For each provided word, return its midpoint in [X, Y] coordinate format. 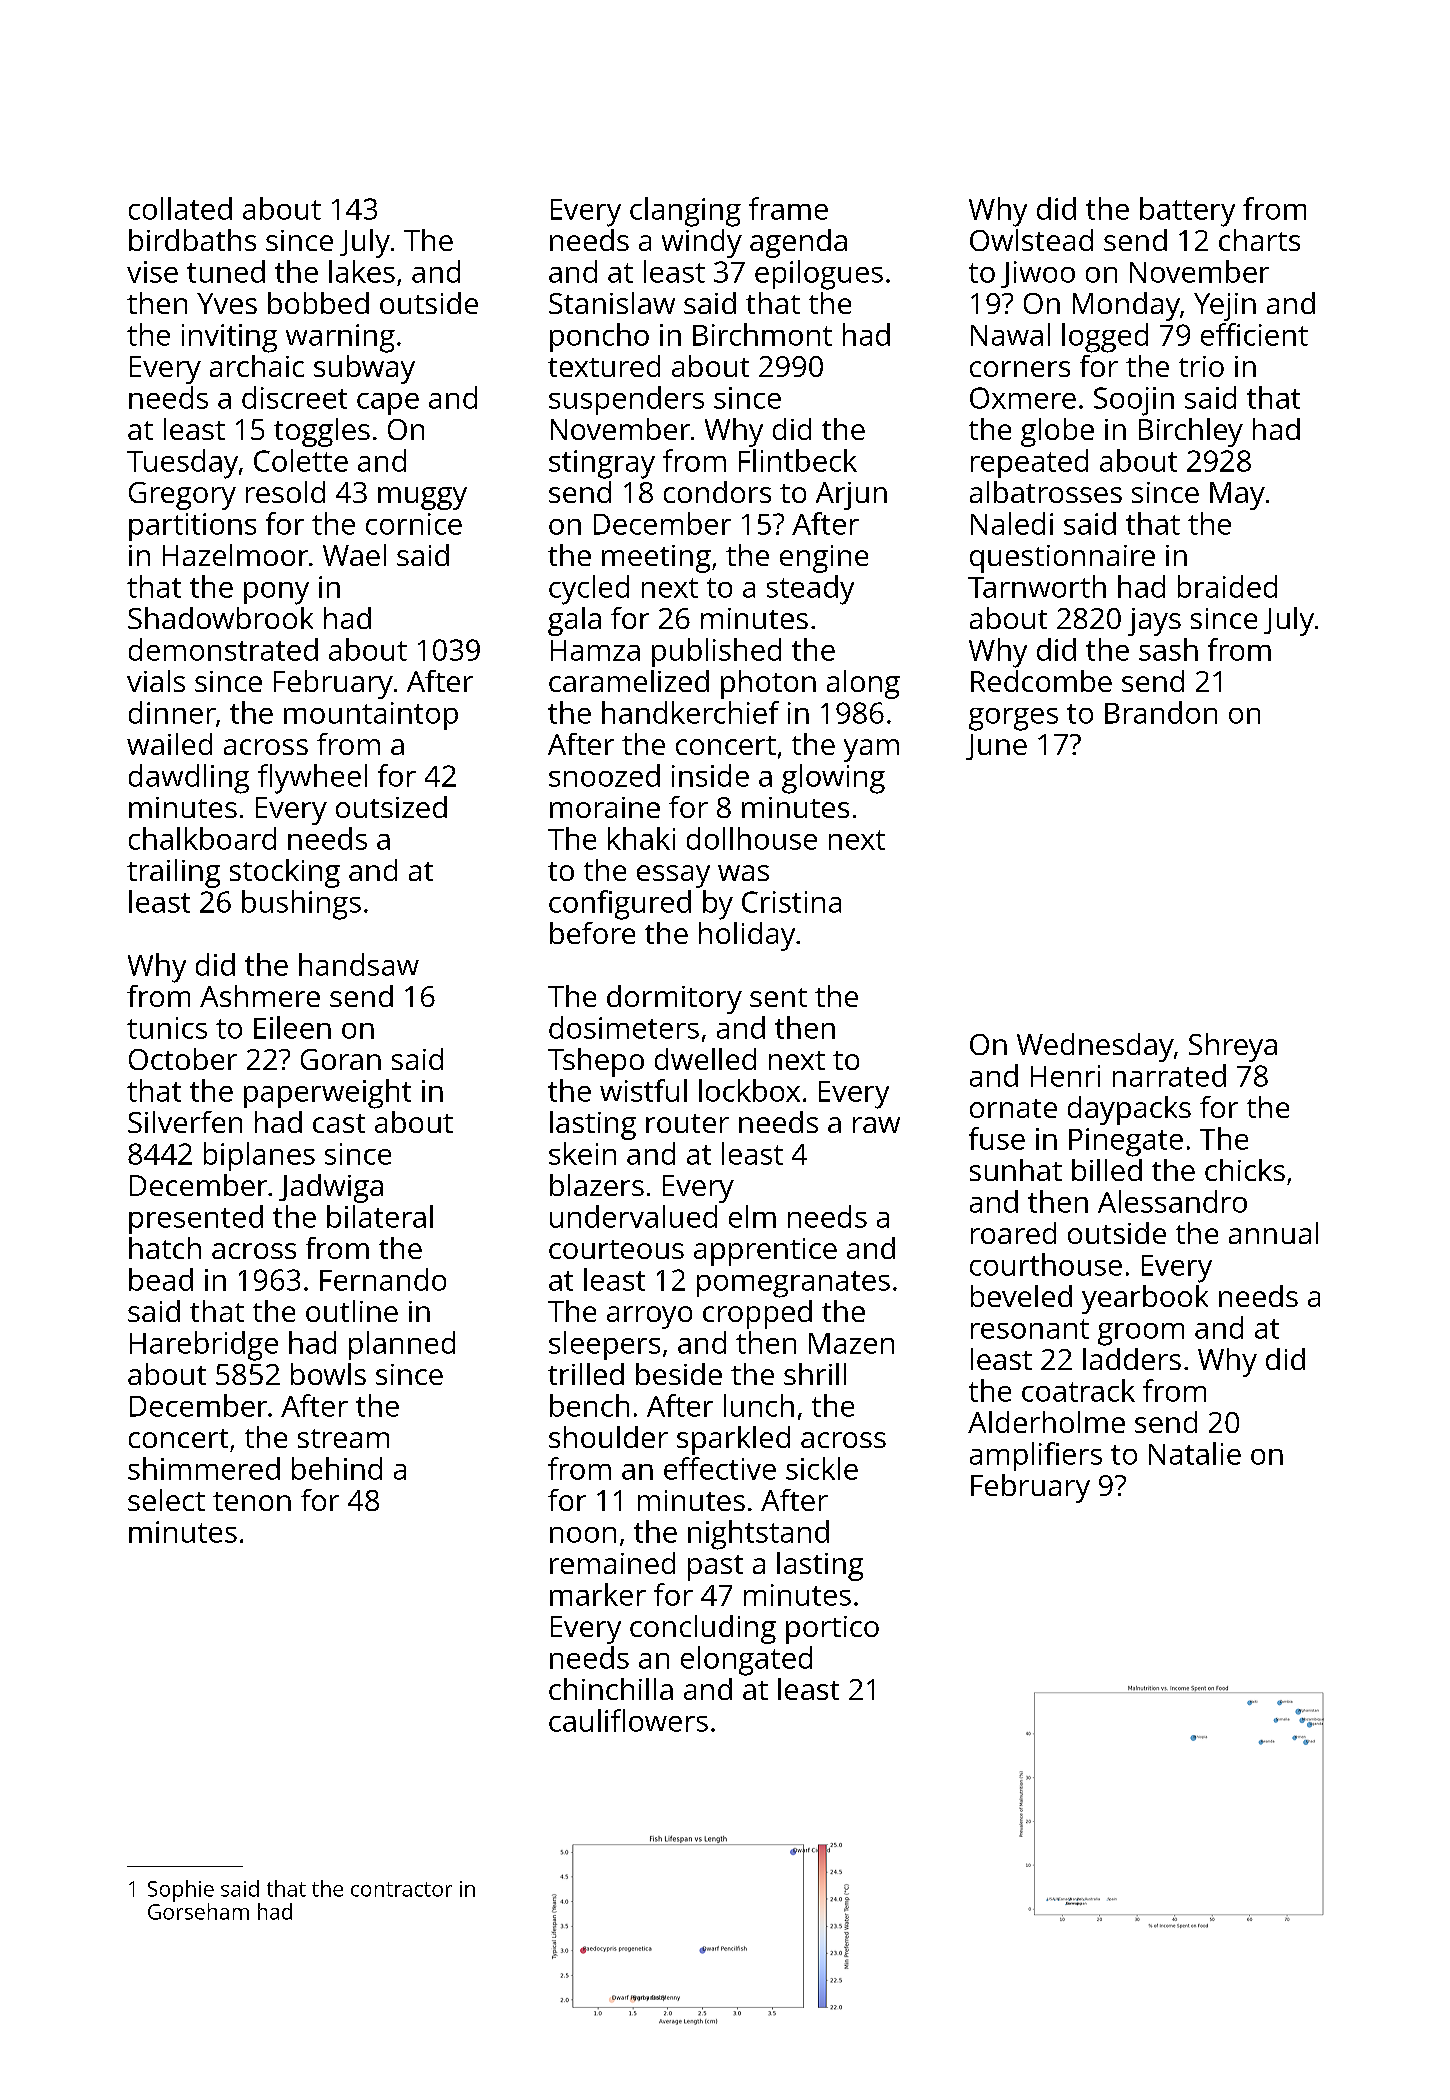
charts [1259, 240]
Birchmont [762, 334]
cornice [414, 524]
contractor [401, 1889]
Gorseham [198, 1911]
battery [1187, 212]
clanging [685, 212]
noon [583, 1535]
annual [1273, 1233]
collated [180, 208]
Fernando [383, 1279]
